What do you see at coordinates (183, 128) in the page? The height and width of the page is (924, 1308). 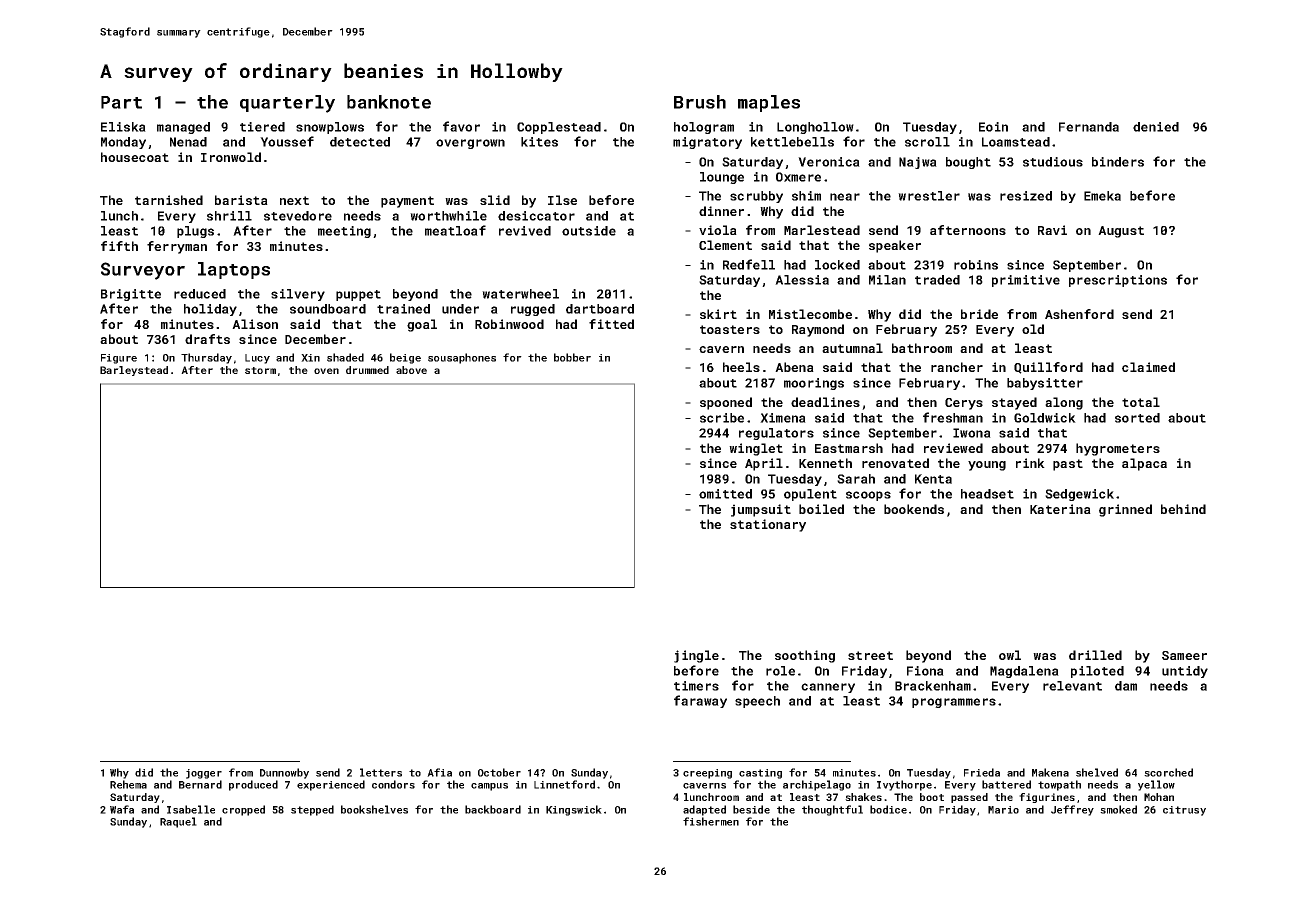 I see `managed` at bounding box center [183, 128].
